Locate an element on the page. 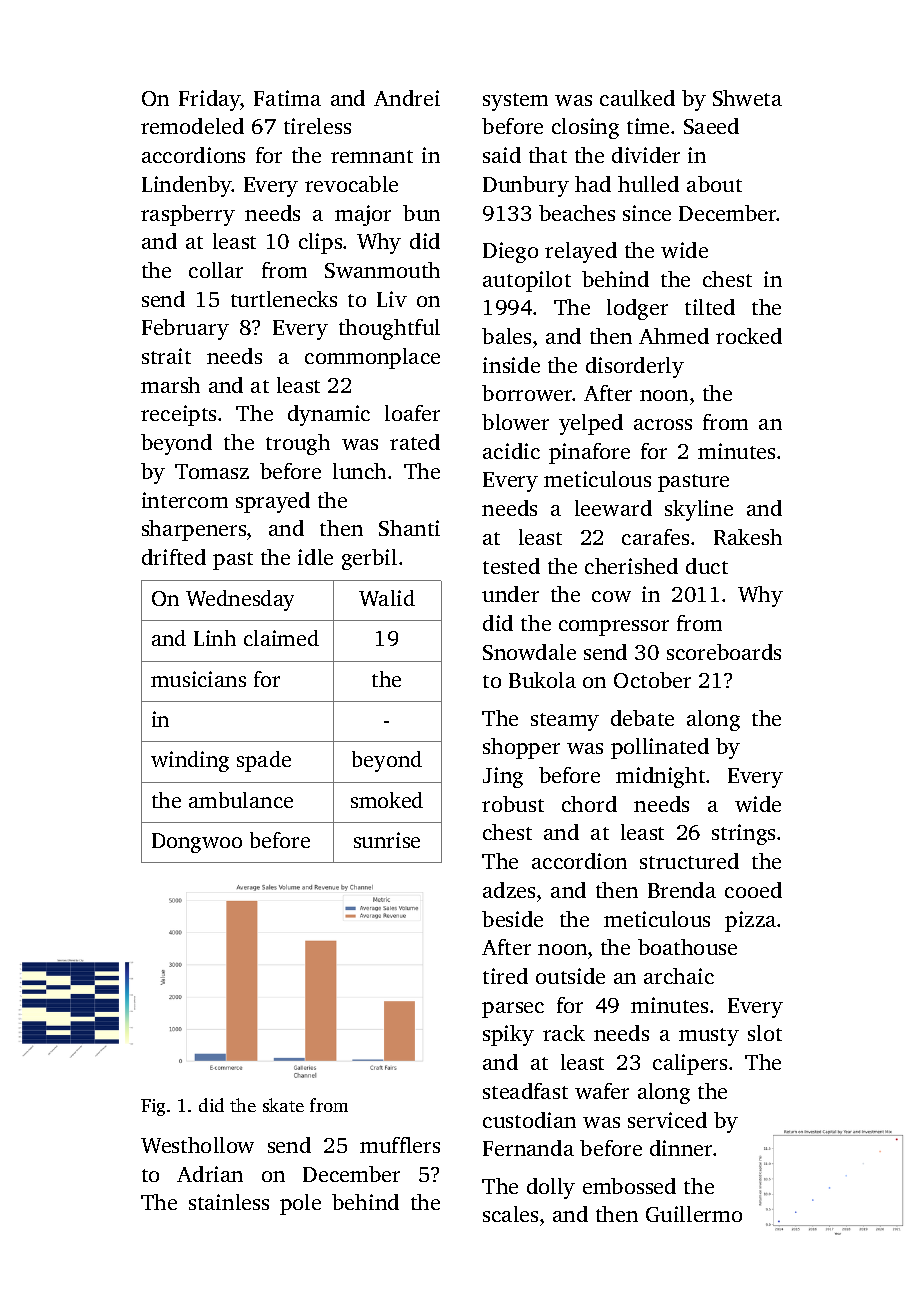  smoked is located at coordinates (387, 800).
